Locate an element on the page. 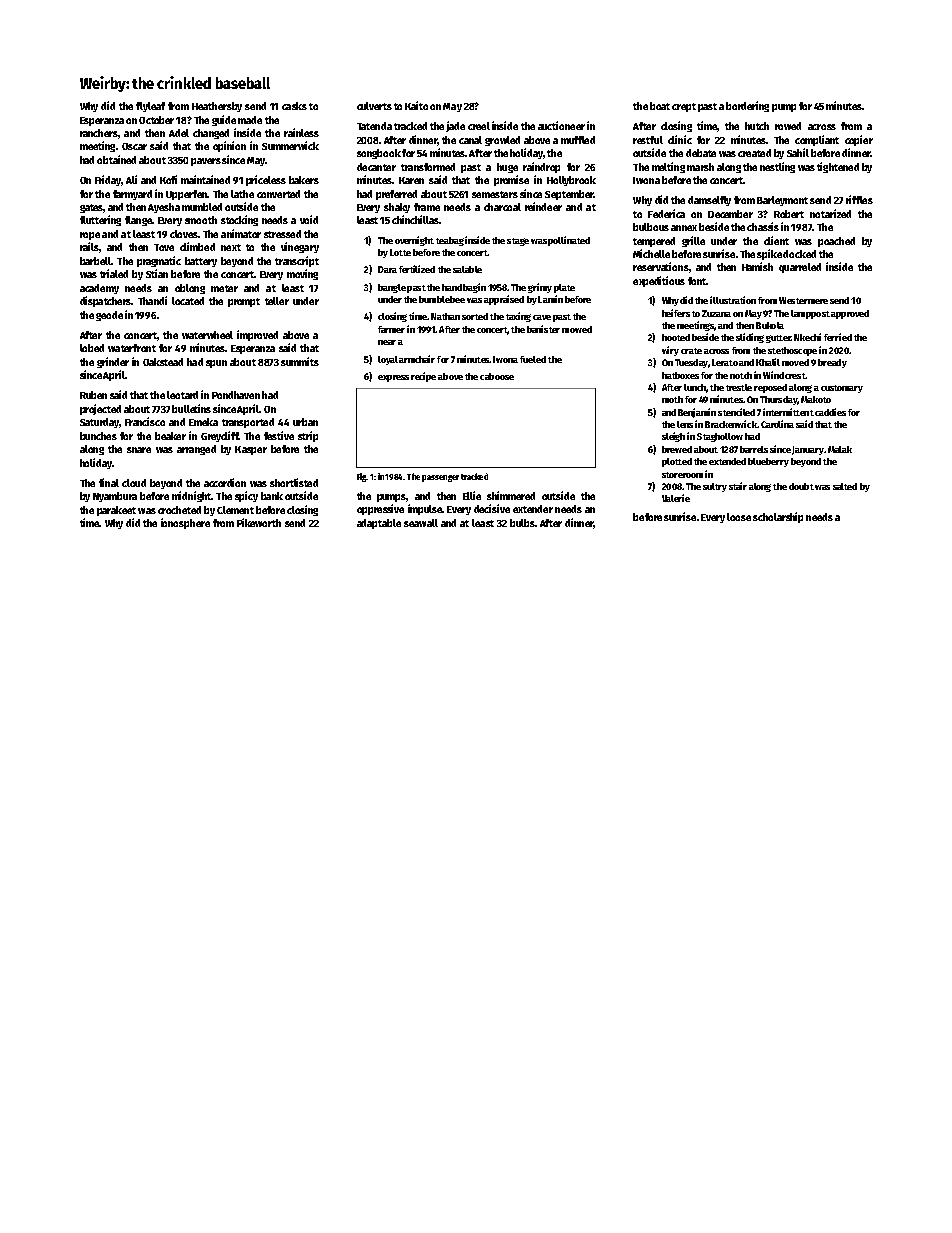  cloud is located at coordinates (134, 483).
